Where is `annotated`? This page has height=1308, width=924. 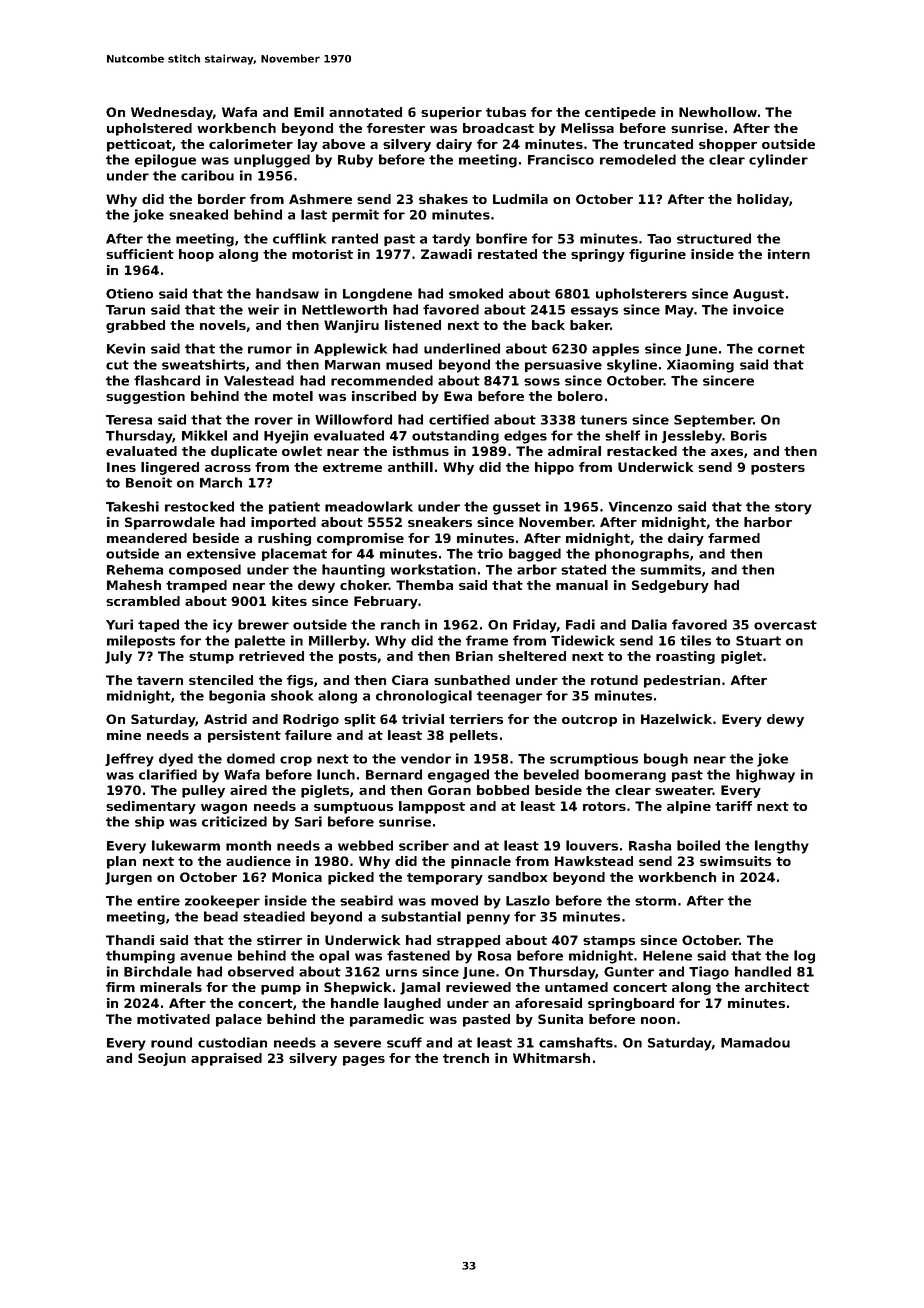
annotated is located at coordinates (365, 112).
